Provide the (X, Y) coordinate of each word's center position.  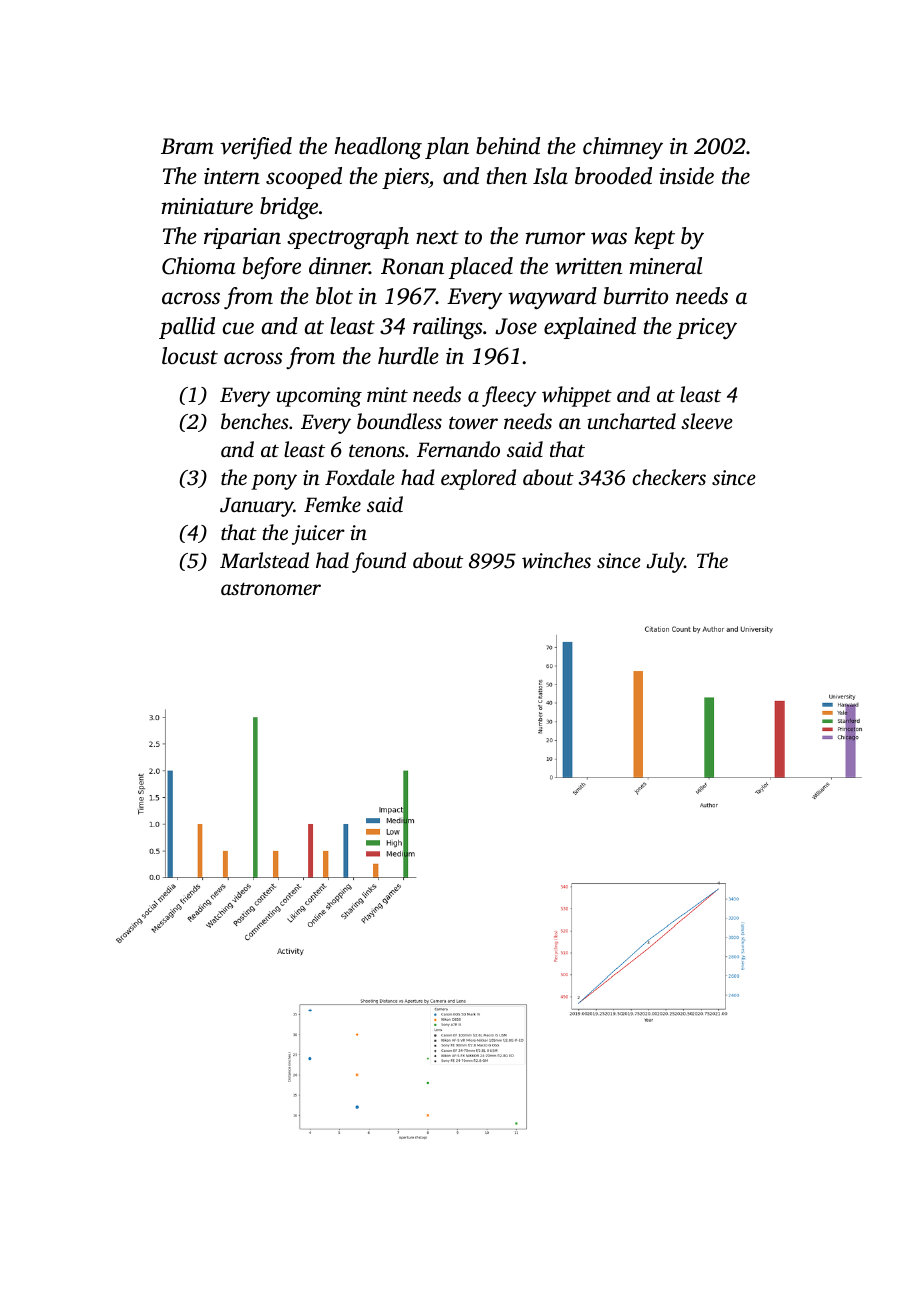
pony (274, 482)
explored (478, 479)
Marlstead (264, 560)
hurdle (408, 356)
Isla (550, 175)
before (272, 268)
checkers (669, 477)
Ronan (412, 266)
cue (238, 328)
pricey (706, 329)
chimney (623, 148)
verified (256, 148)
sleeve (707, 421)
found (379, 562)
